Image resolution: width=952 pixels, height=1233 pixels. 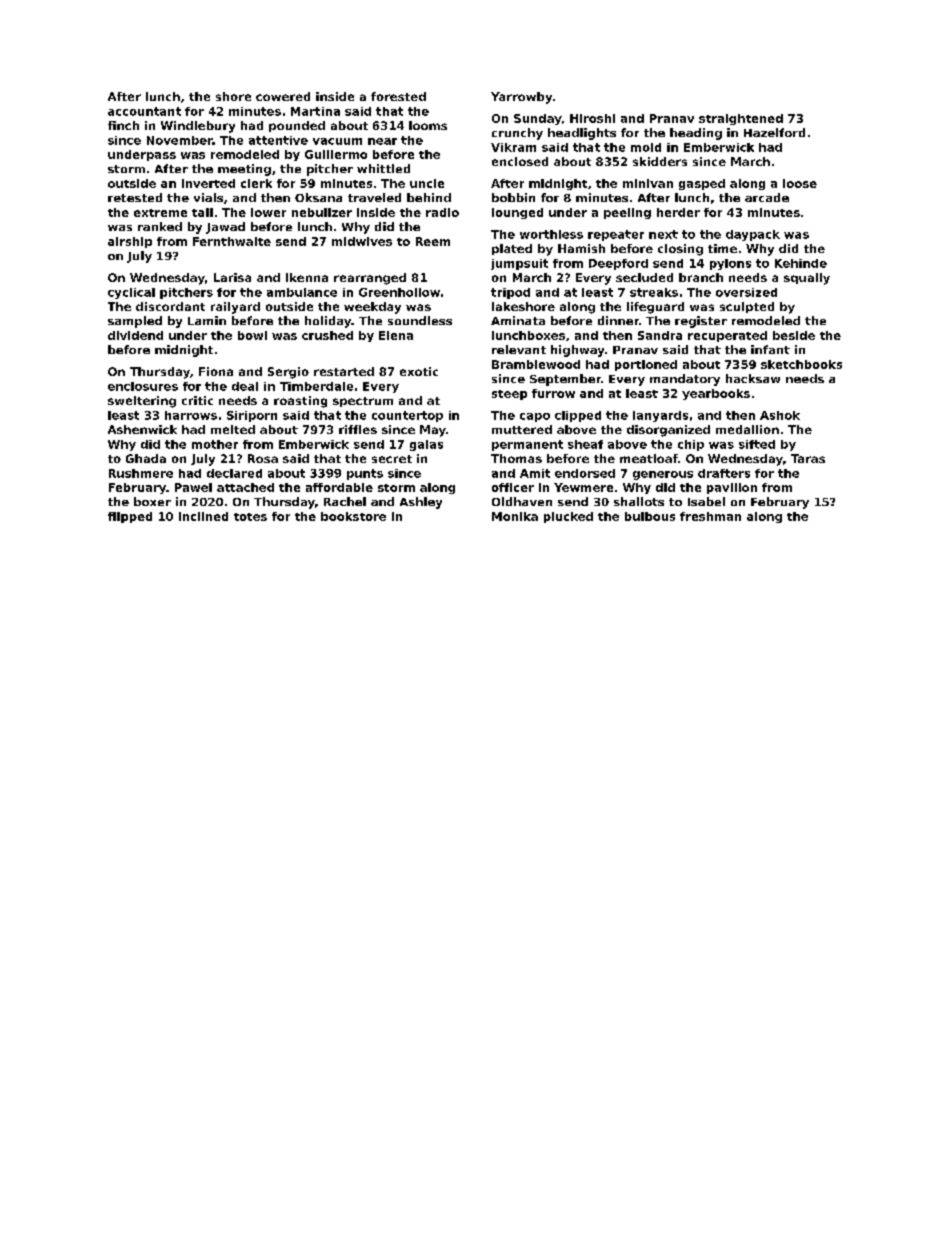 What do you see at coordinates (741, 119) in the screenshot?
I see `straightened` at bounding box center [741, 119].
